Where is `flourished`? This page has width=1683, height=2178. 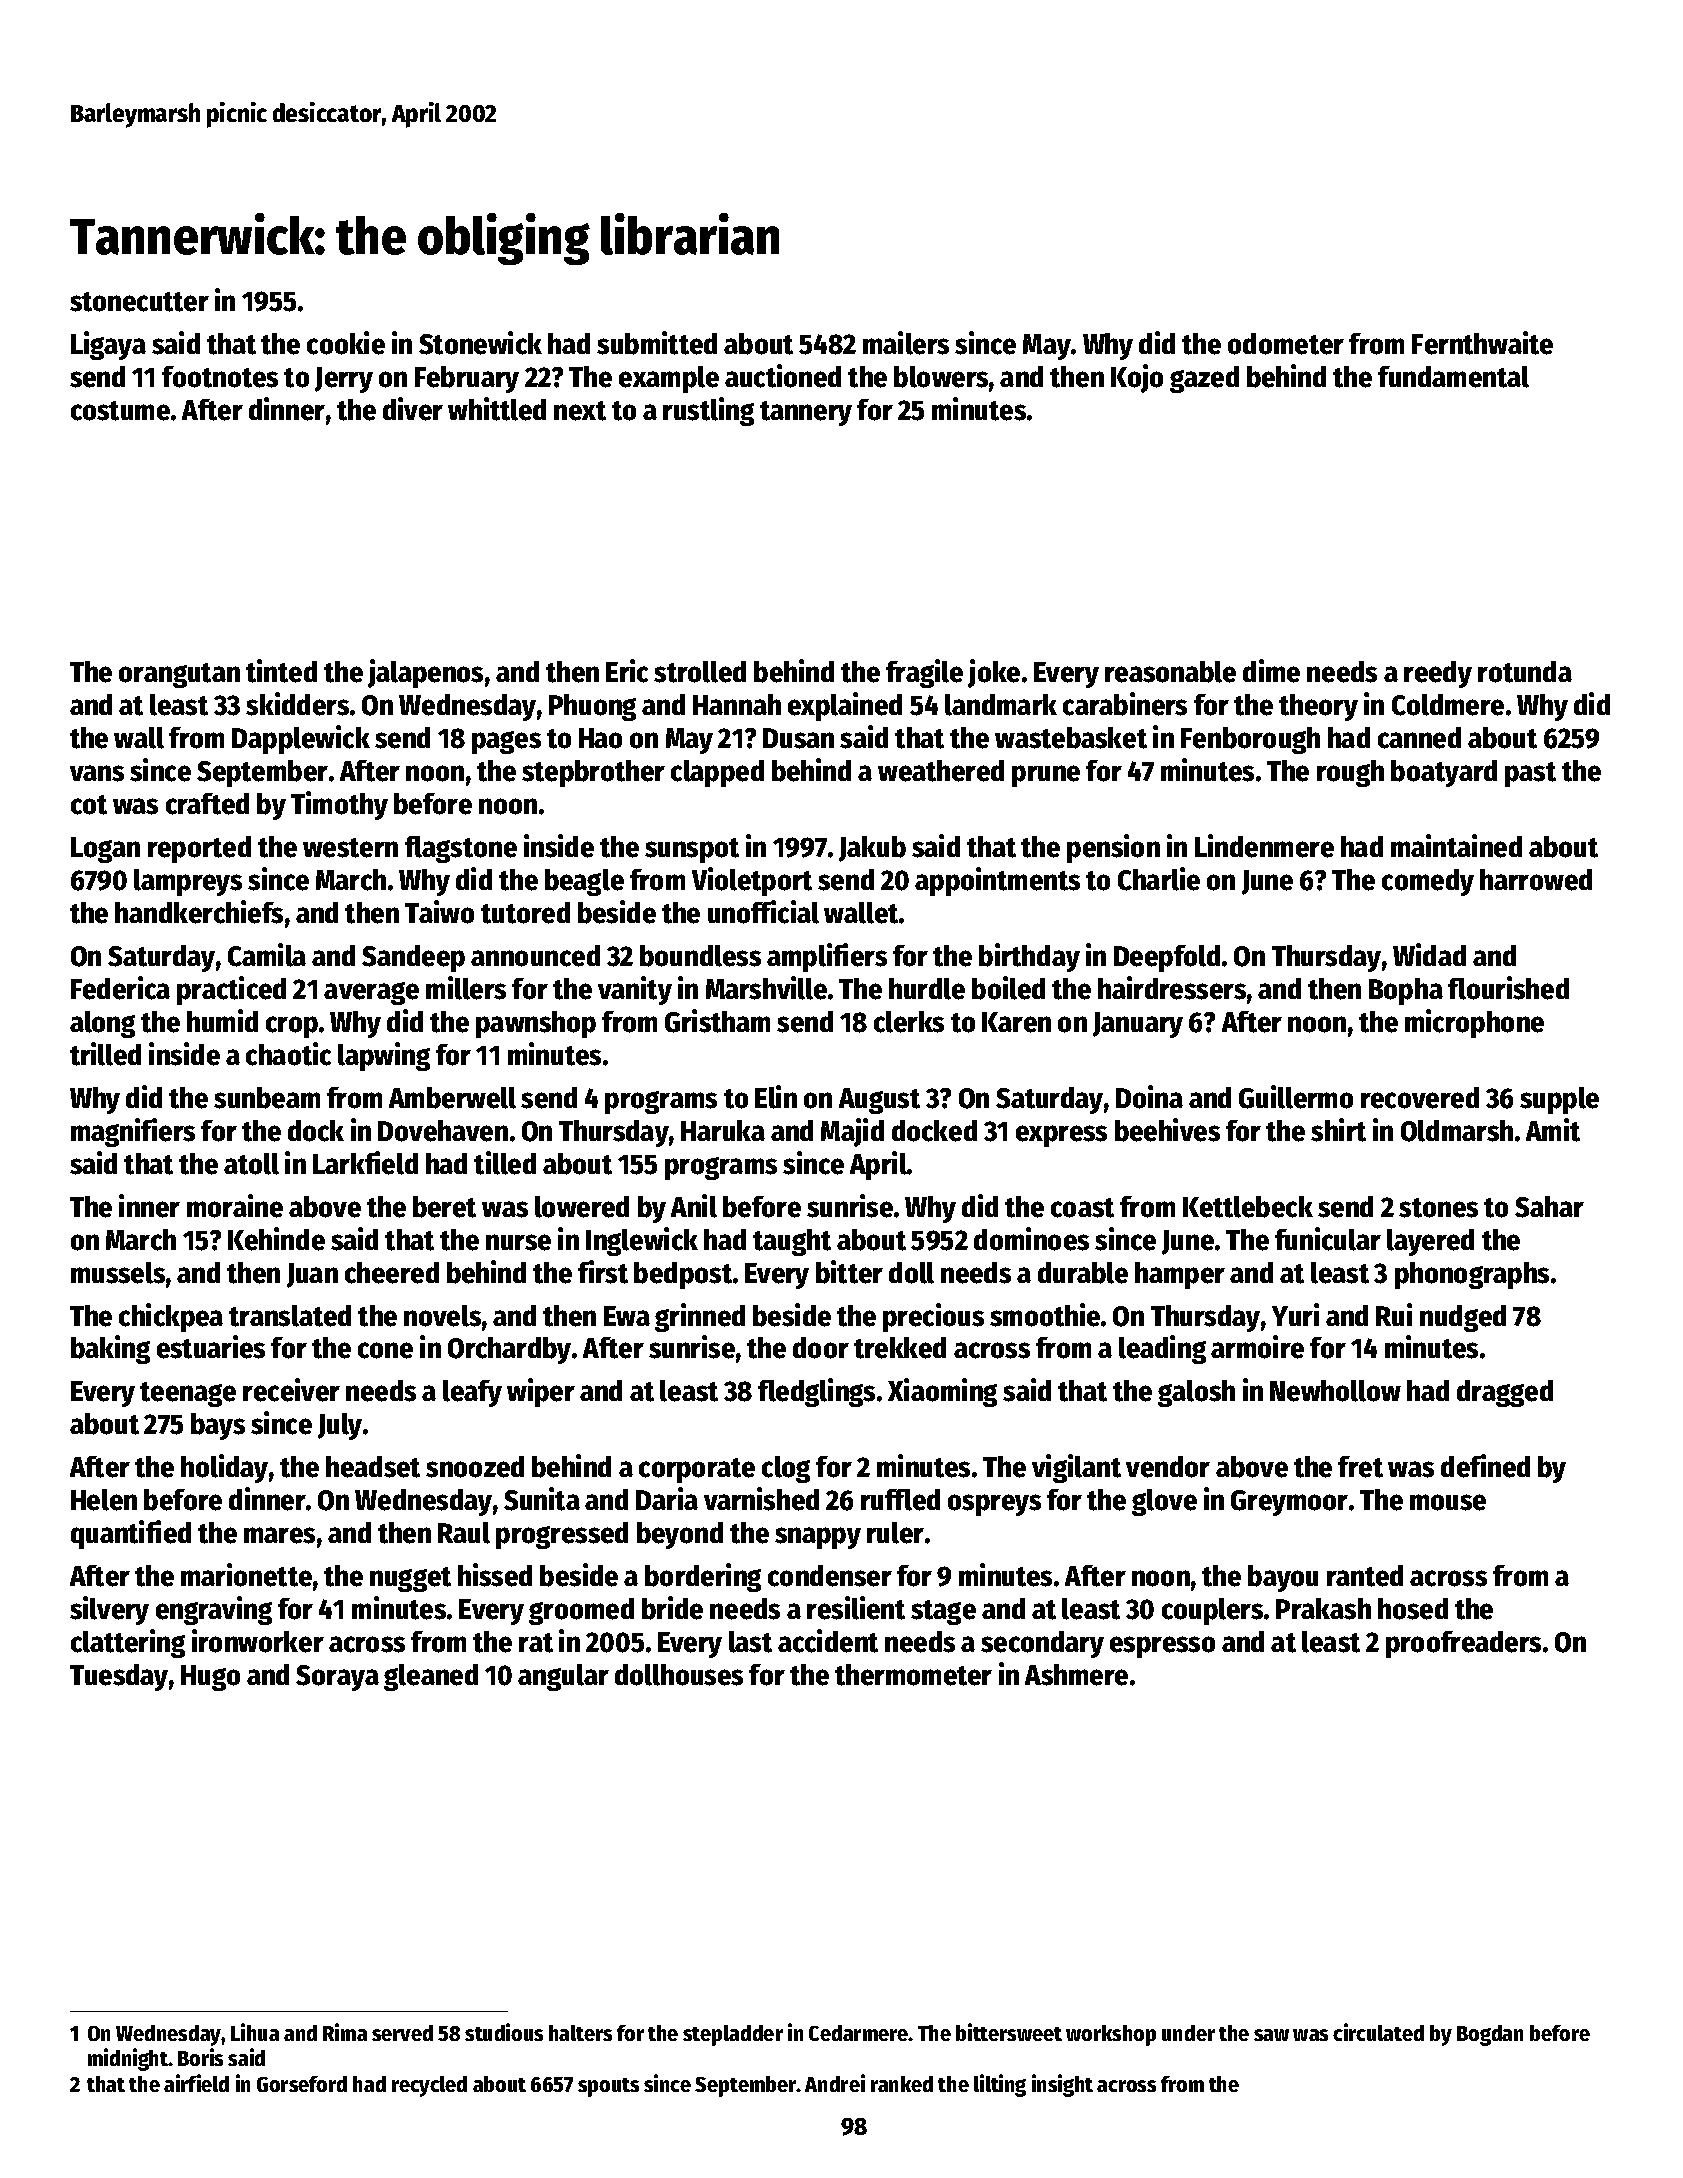 flourished is located at coordinates (1508, 988).
